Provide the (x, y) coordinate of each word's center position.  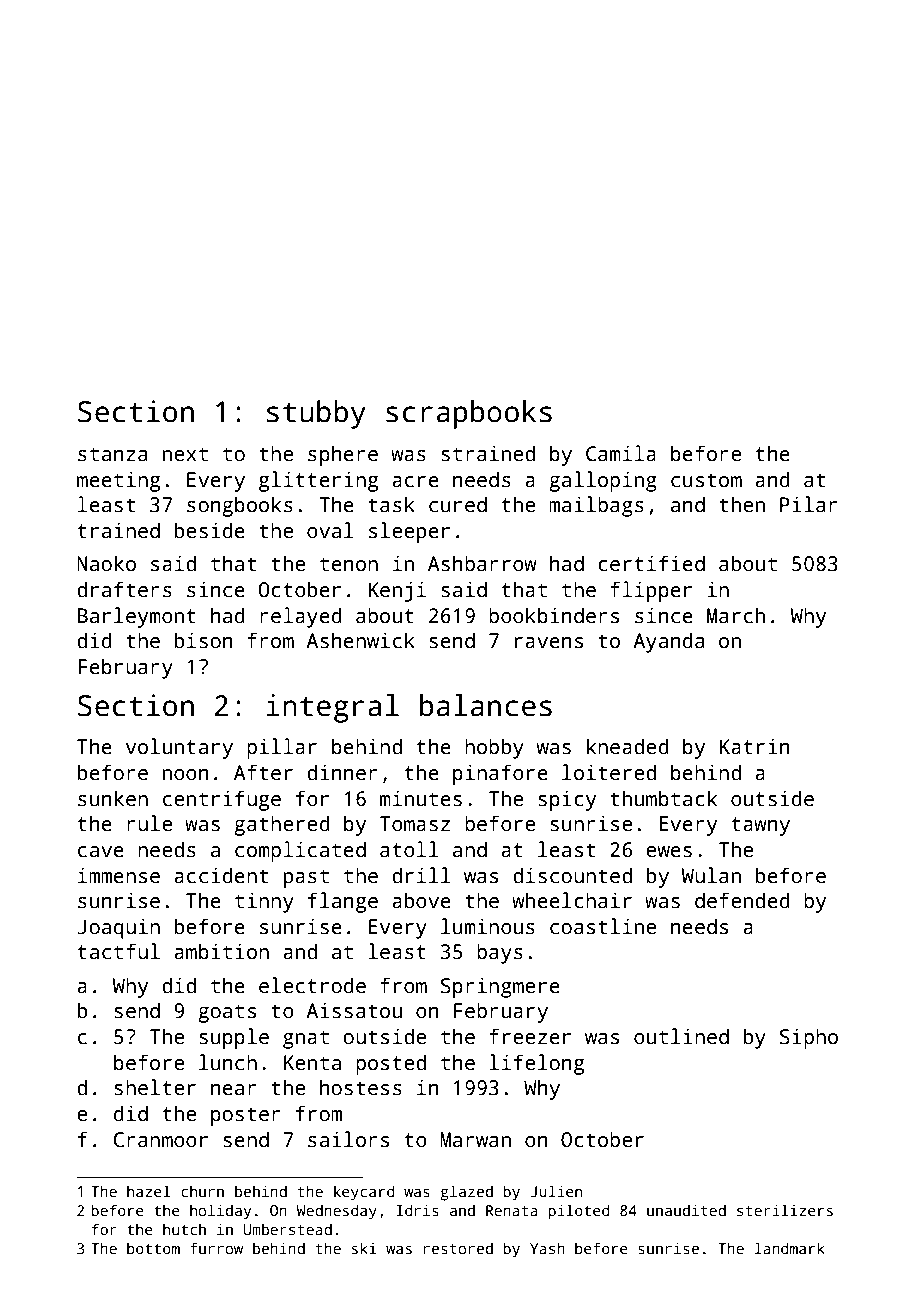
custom (706, 480)
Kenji (397, 591)
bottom (153, 1248)
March (736, 615)
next (185, 454)
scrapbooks (469, 414)
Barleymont (136, 617)
